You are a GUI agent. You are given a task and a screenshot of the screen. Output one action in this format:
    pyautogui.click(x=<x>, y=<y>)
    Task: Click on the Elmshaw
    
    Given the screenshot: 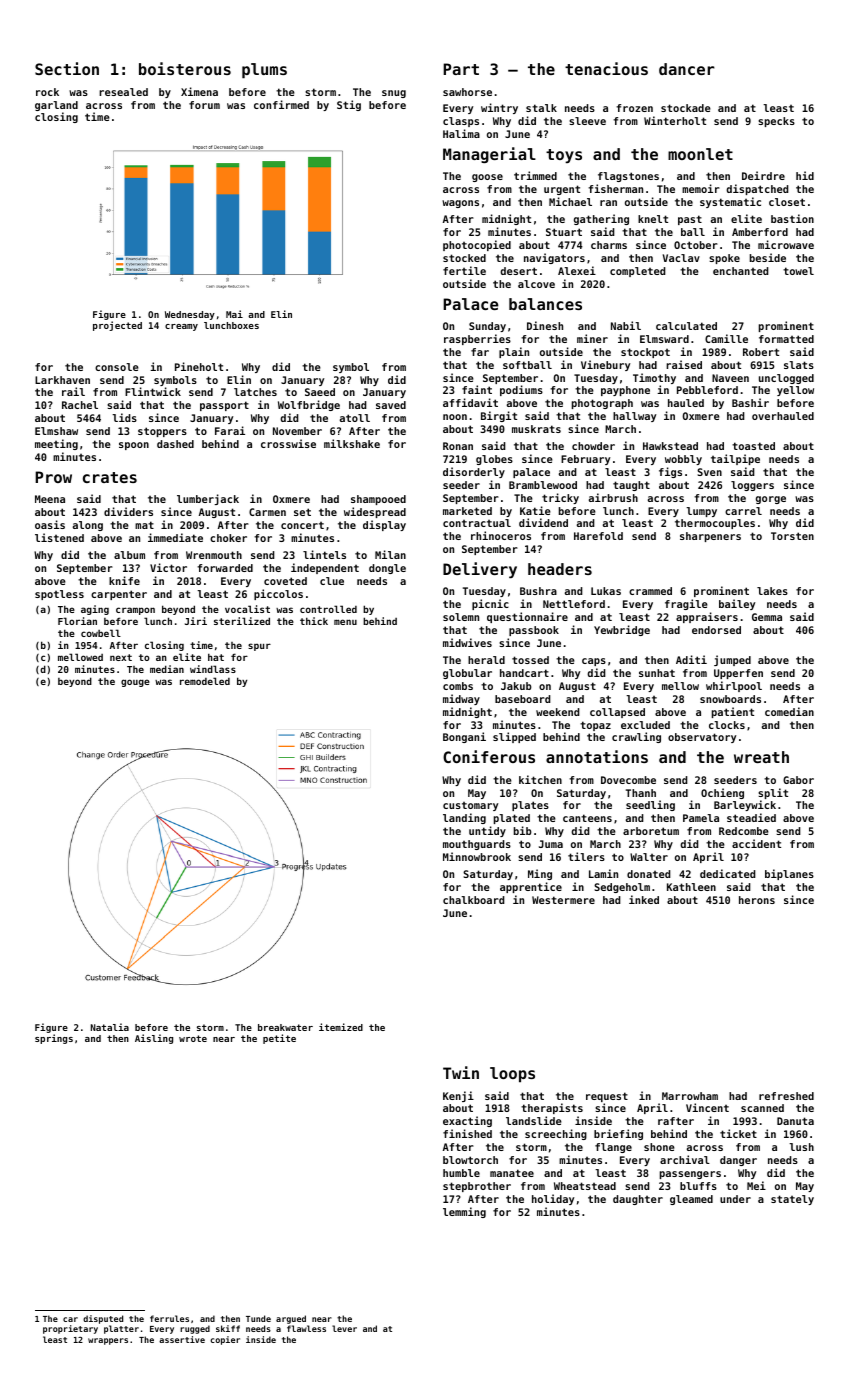 What is the action you would take?
    pyautogui.click(x=56, y=431)
